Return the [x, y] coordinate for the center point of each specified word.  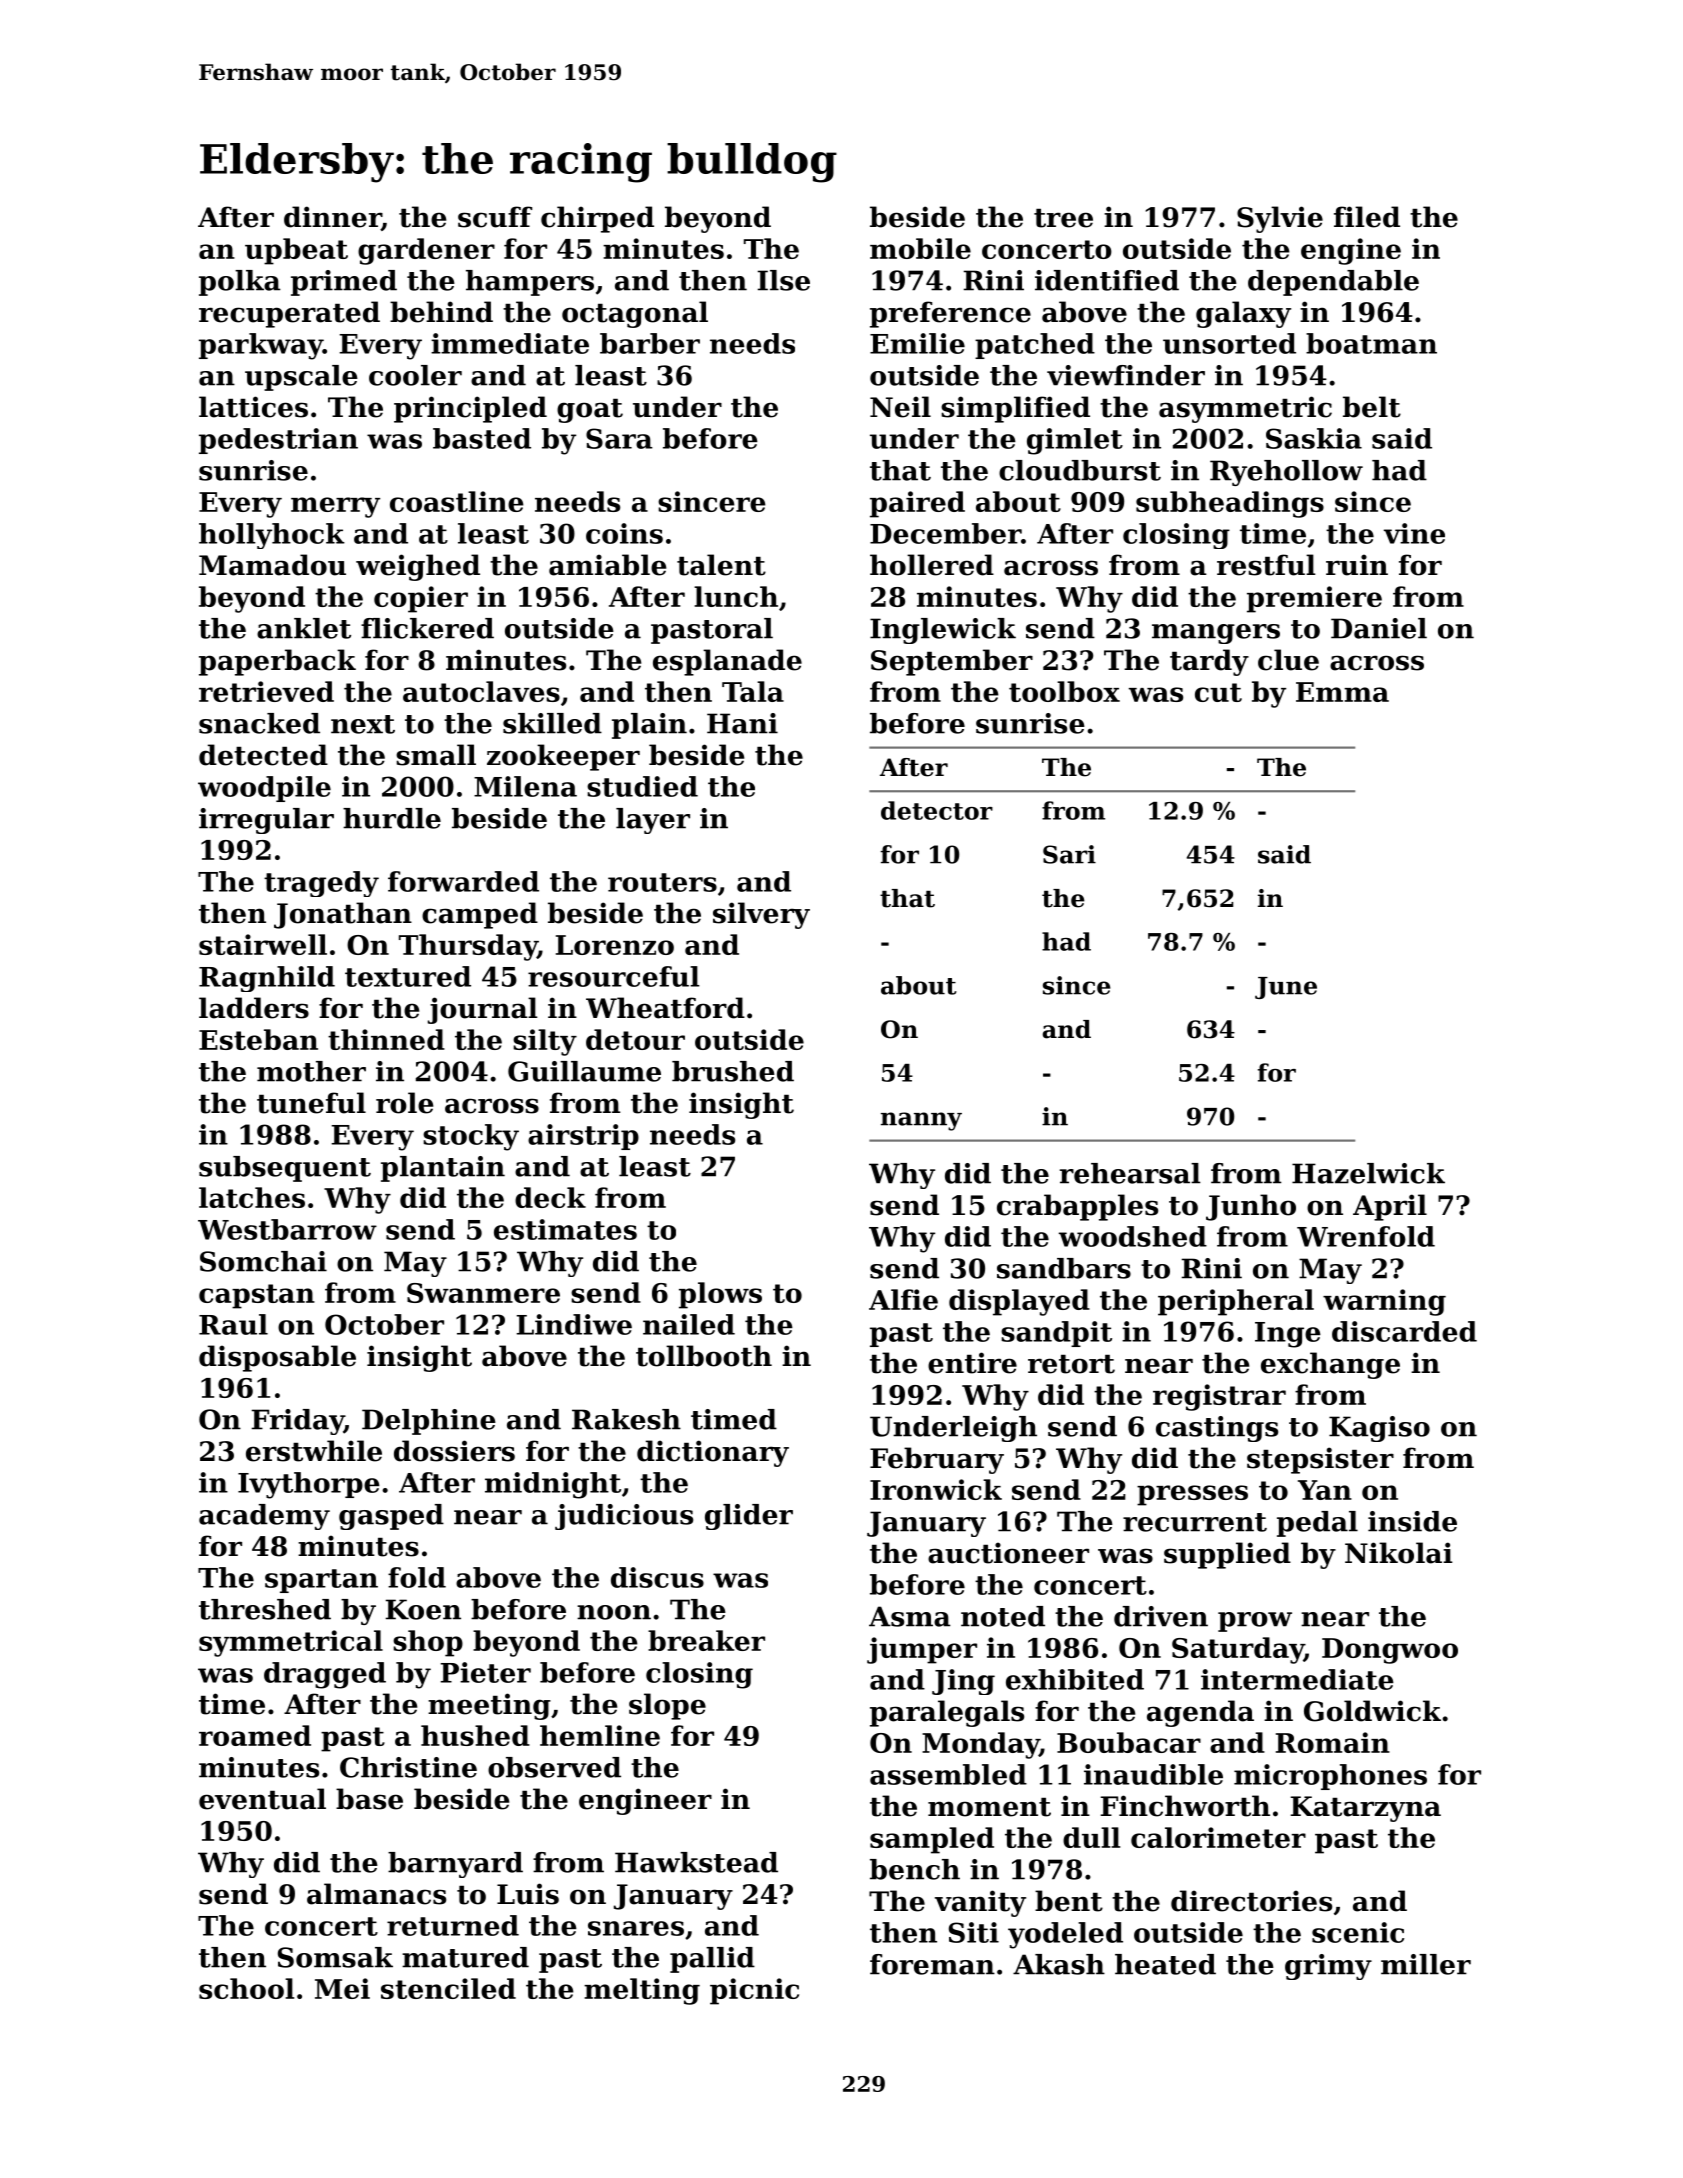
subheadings [1230, 504]
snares [636, 1928]
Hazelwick [1368, 1173]
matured [465, 1957]
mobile [920, 248]
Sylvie [1280, 219]
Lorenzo [615, 945]
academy [264, 1517]
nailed [689, 1324]
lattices [253, 407]
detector [937, 810]
